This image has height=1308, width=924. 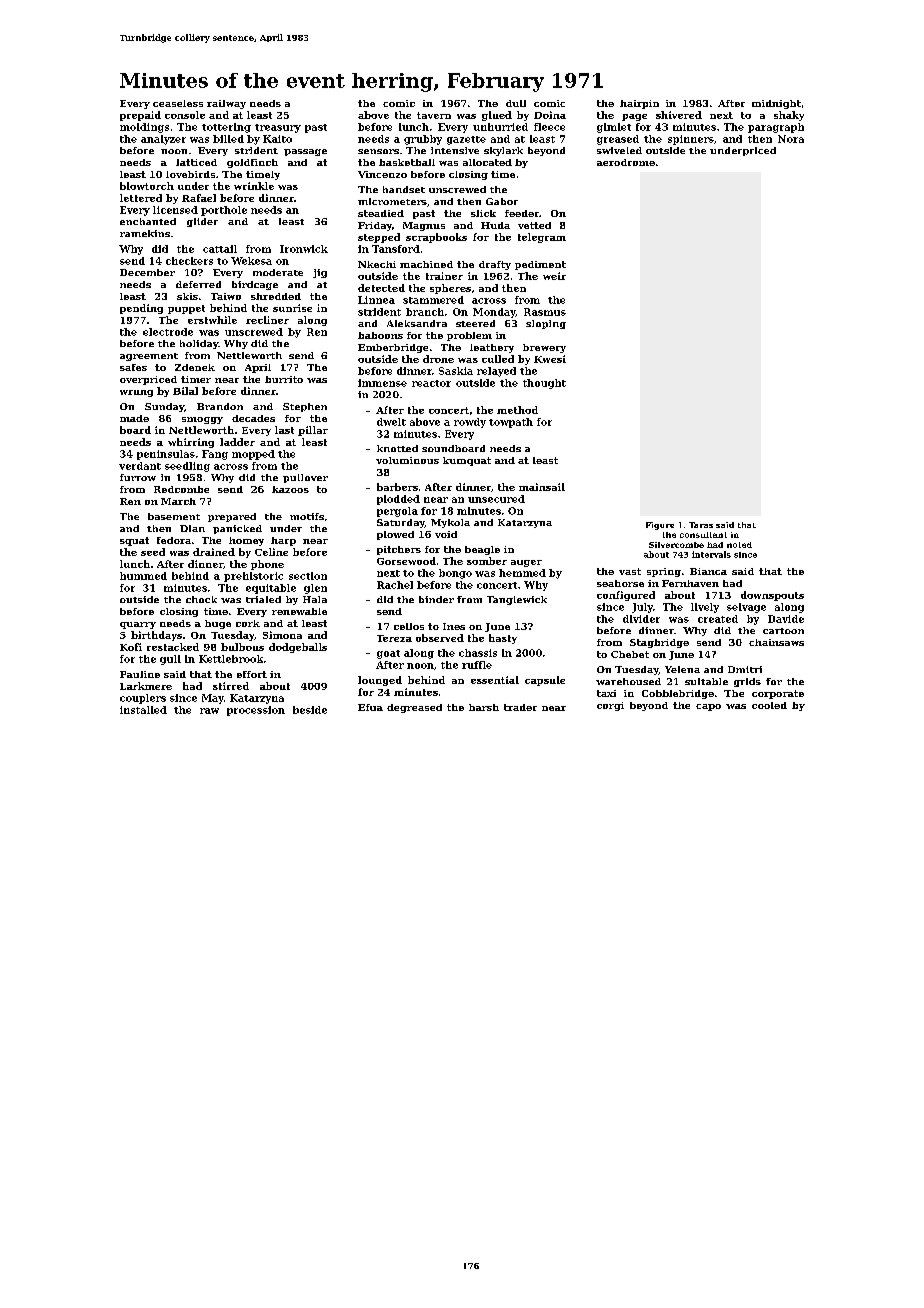 I want to click on weir, so click(x=554, y=276).
